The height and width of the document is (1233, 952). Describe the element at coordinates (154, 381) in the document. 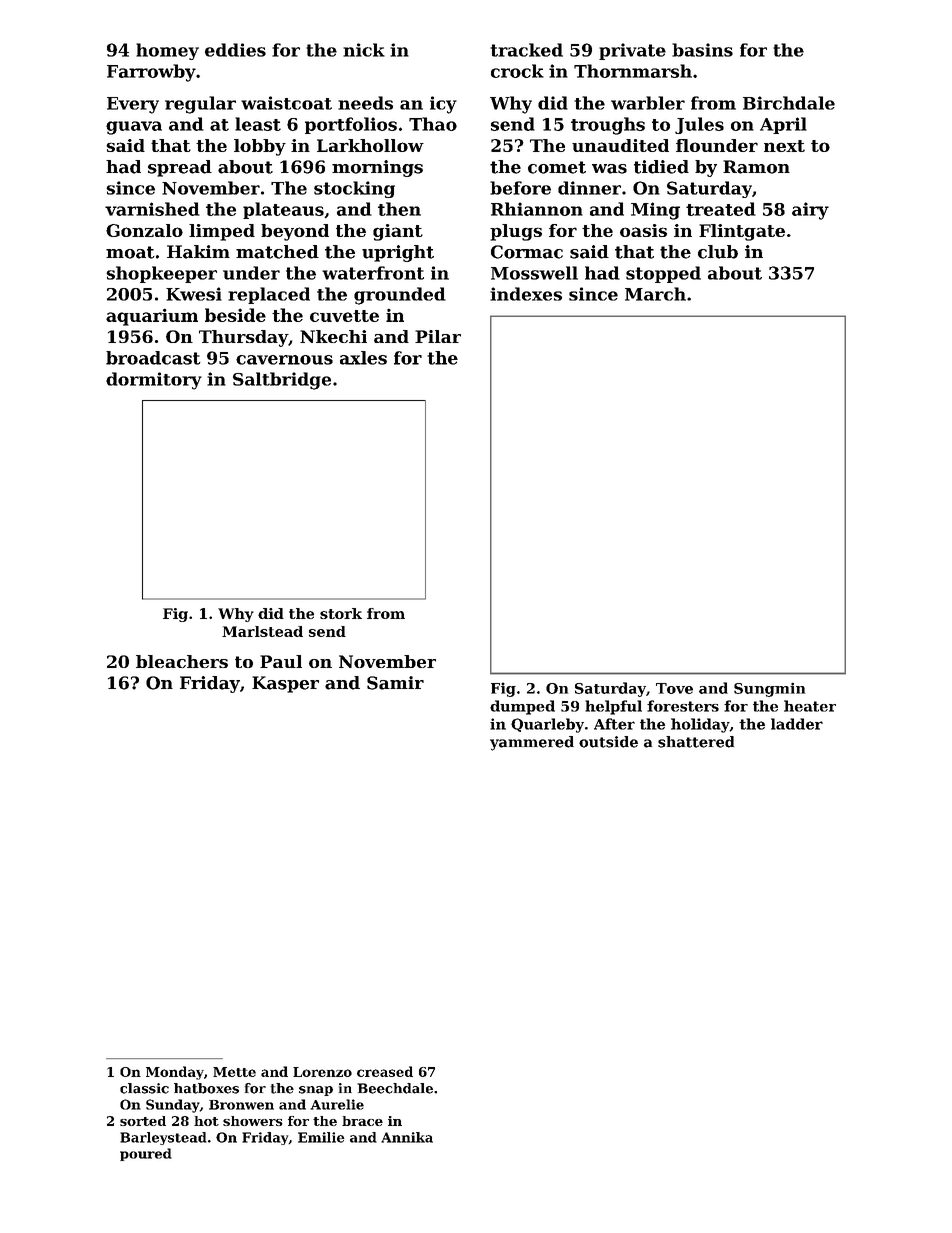

I see `dormitory` at that location.
